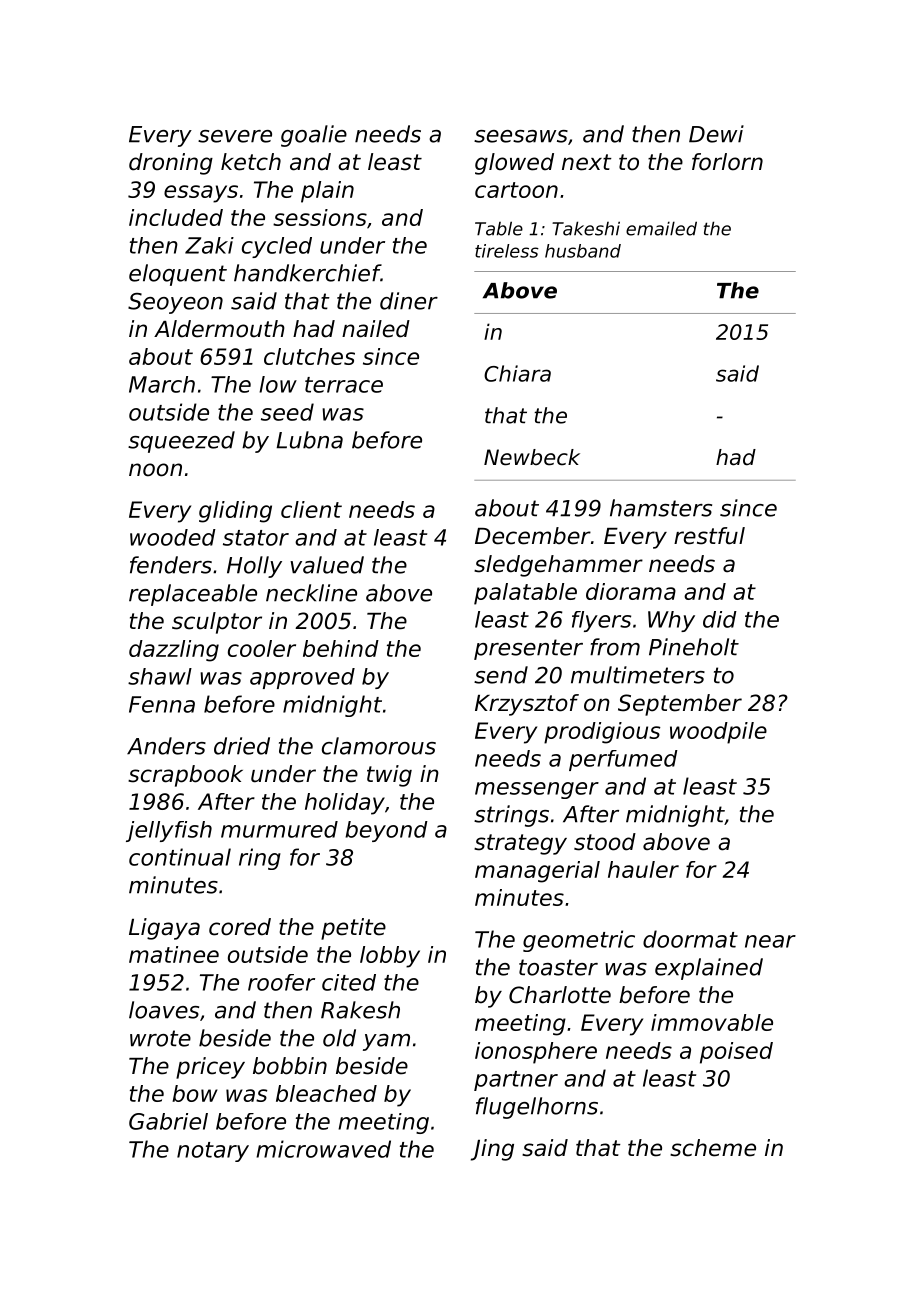 Image resolution: width=924 pixels, height=1314 pixels. What do you see at coordinates (727, 162) in the screenshot?
I see `forlorn` at bounding box center [727, 162].
